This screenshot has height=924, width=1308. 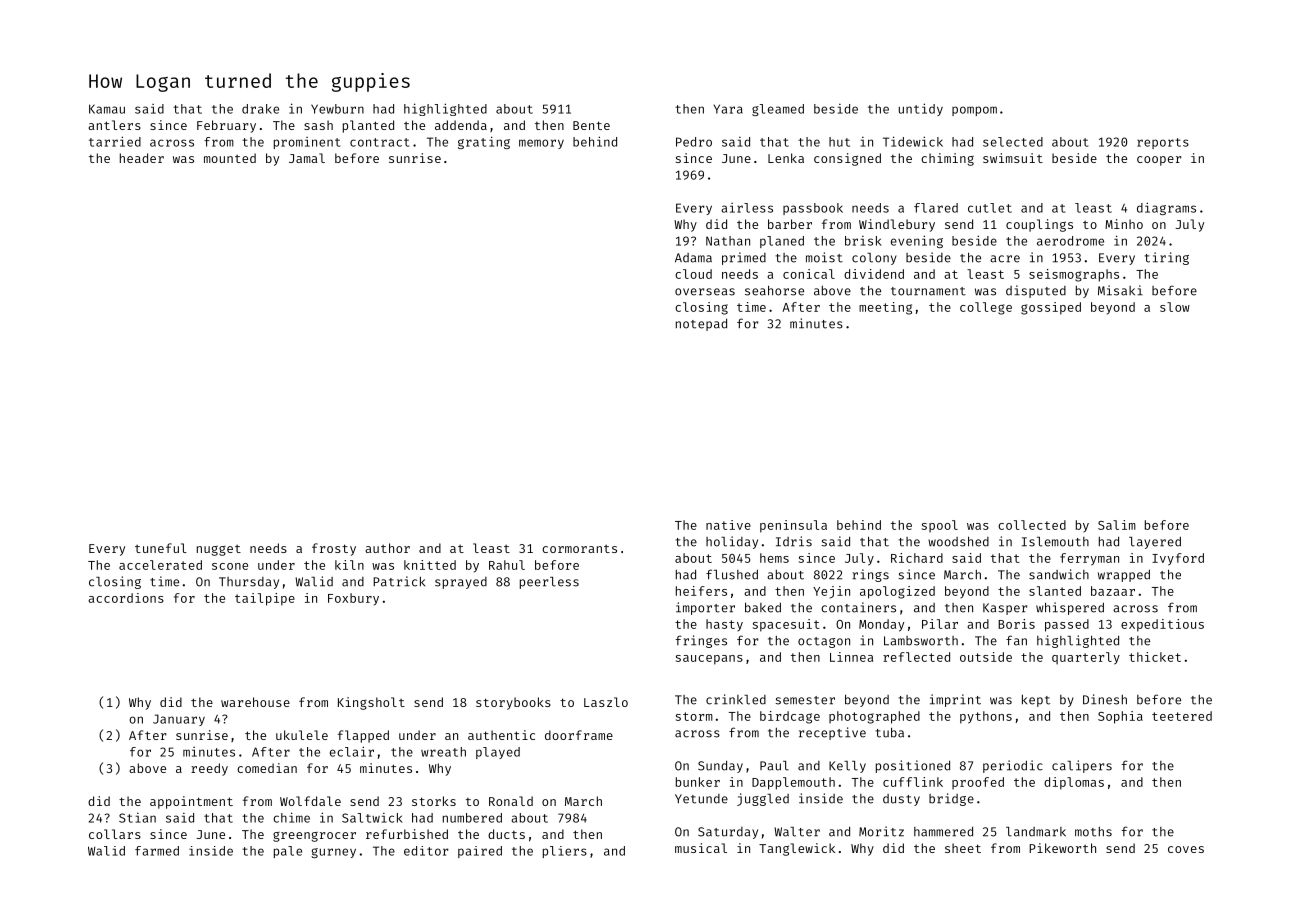 I want to click on octagon, so click(x=824, y=642).
